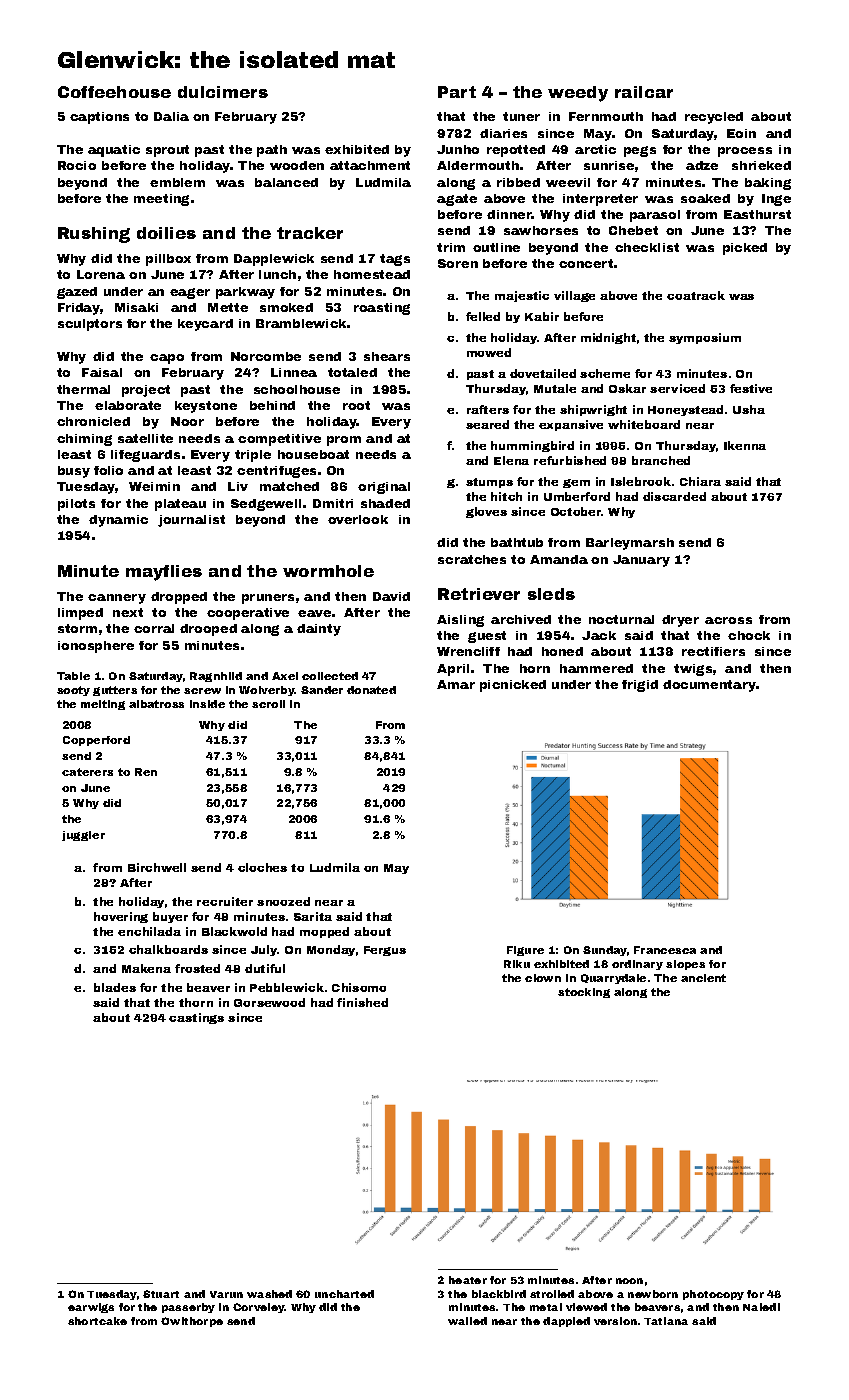 This screenshot has width=849, height=1400. Describe the element at coordinates (83, 836) in the screenshot. I see `juggler` at that location.
